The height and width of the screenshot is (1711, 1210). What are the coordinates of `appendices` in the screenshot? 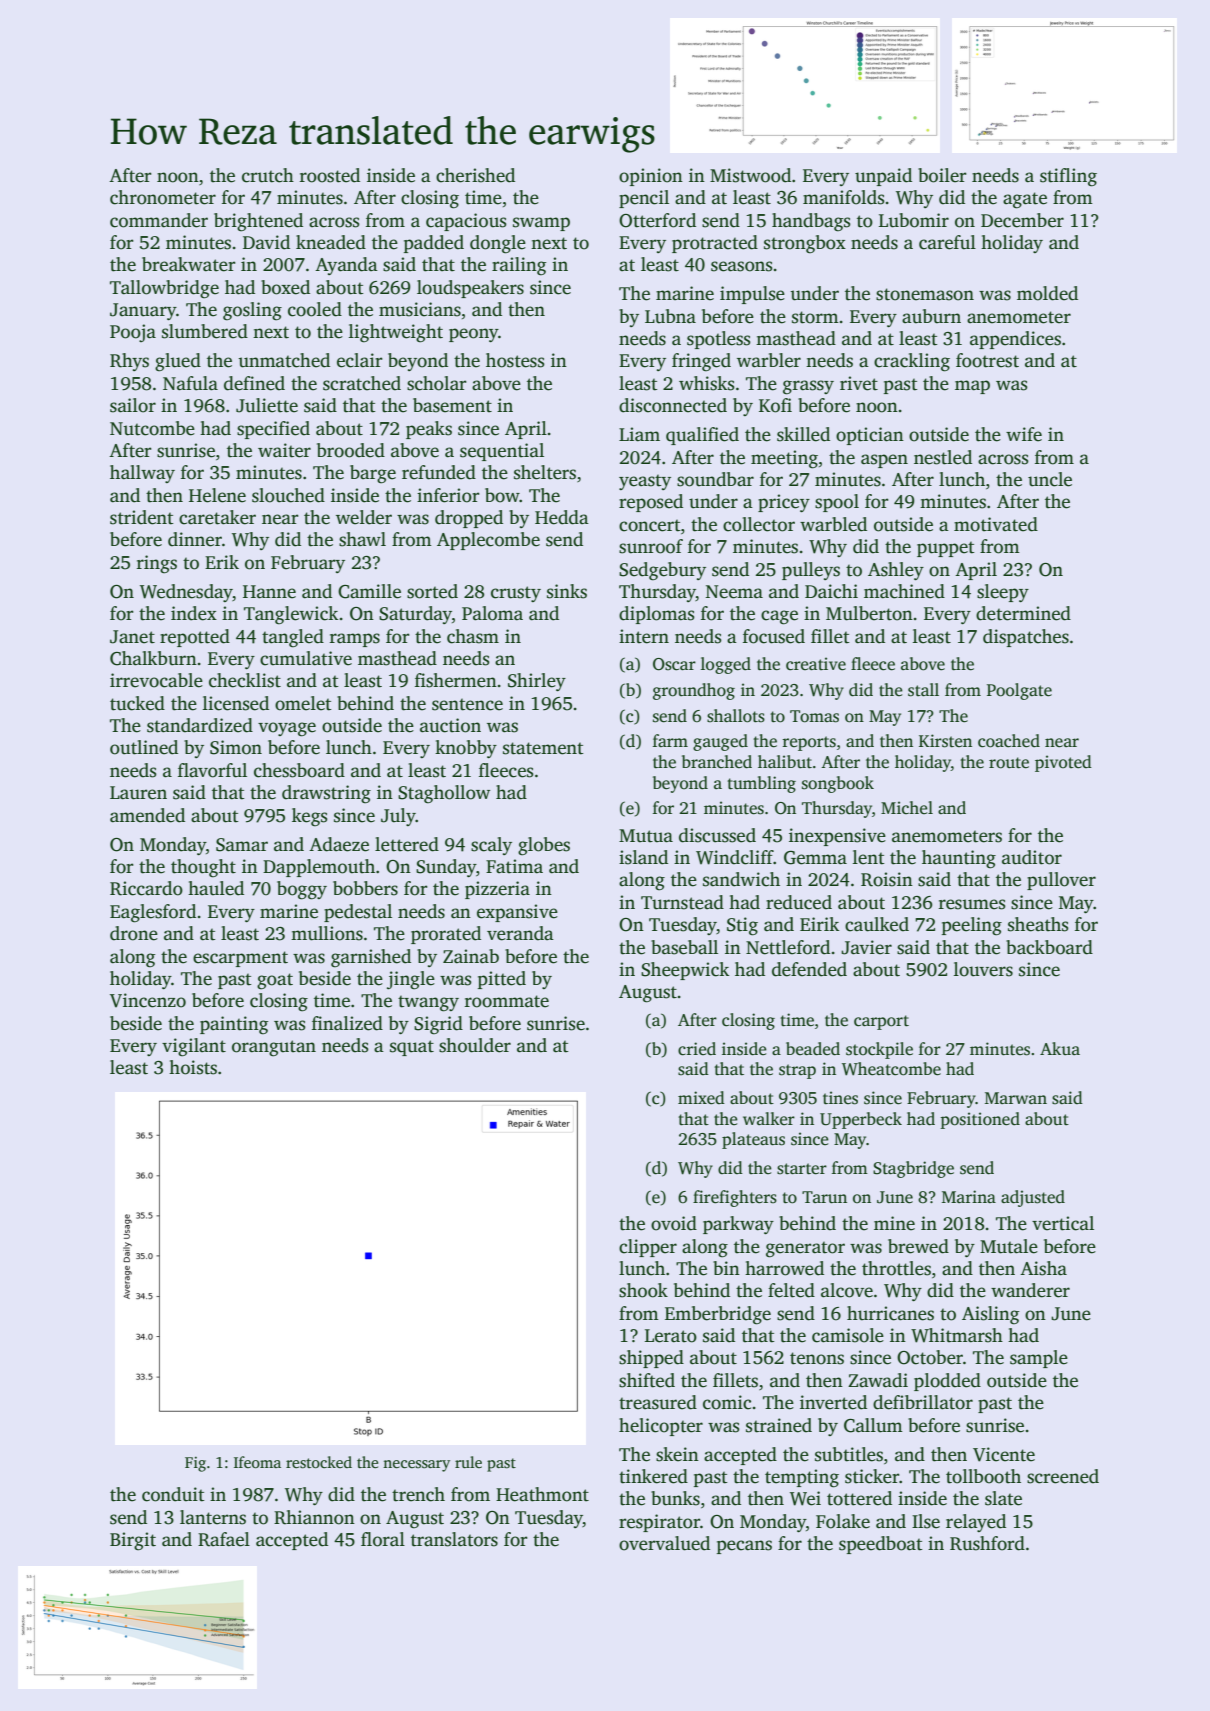 It's located at (1015, 340).
